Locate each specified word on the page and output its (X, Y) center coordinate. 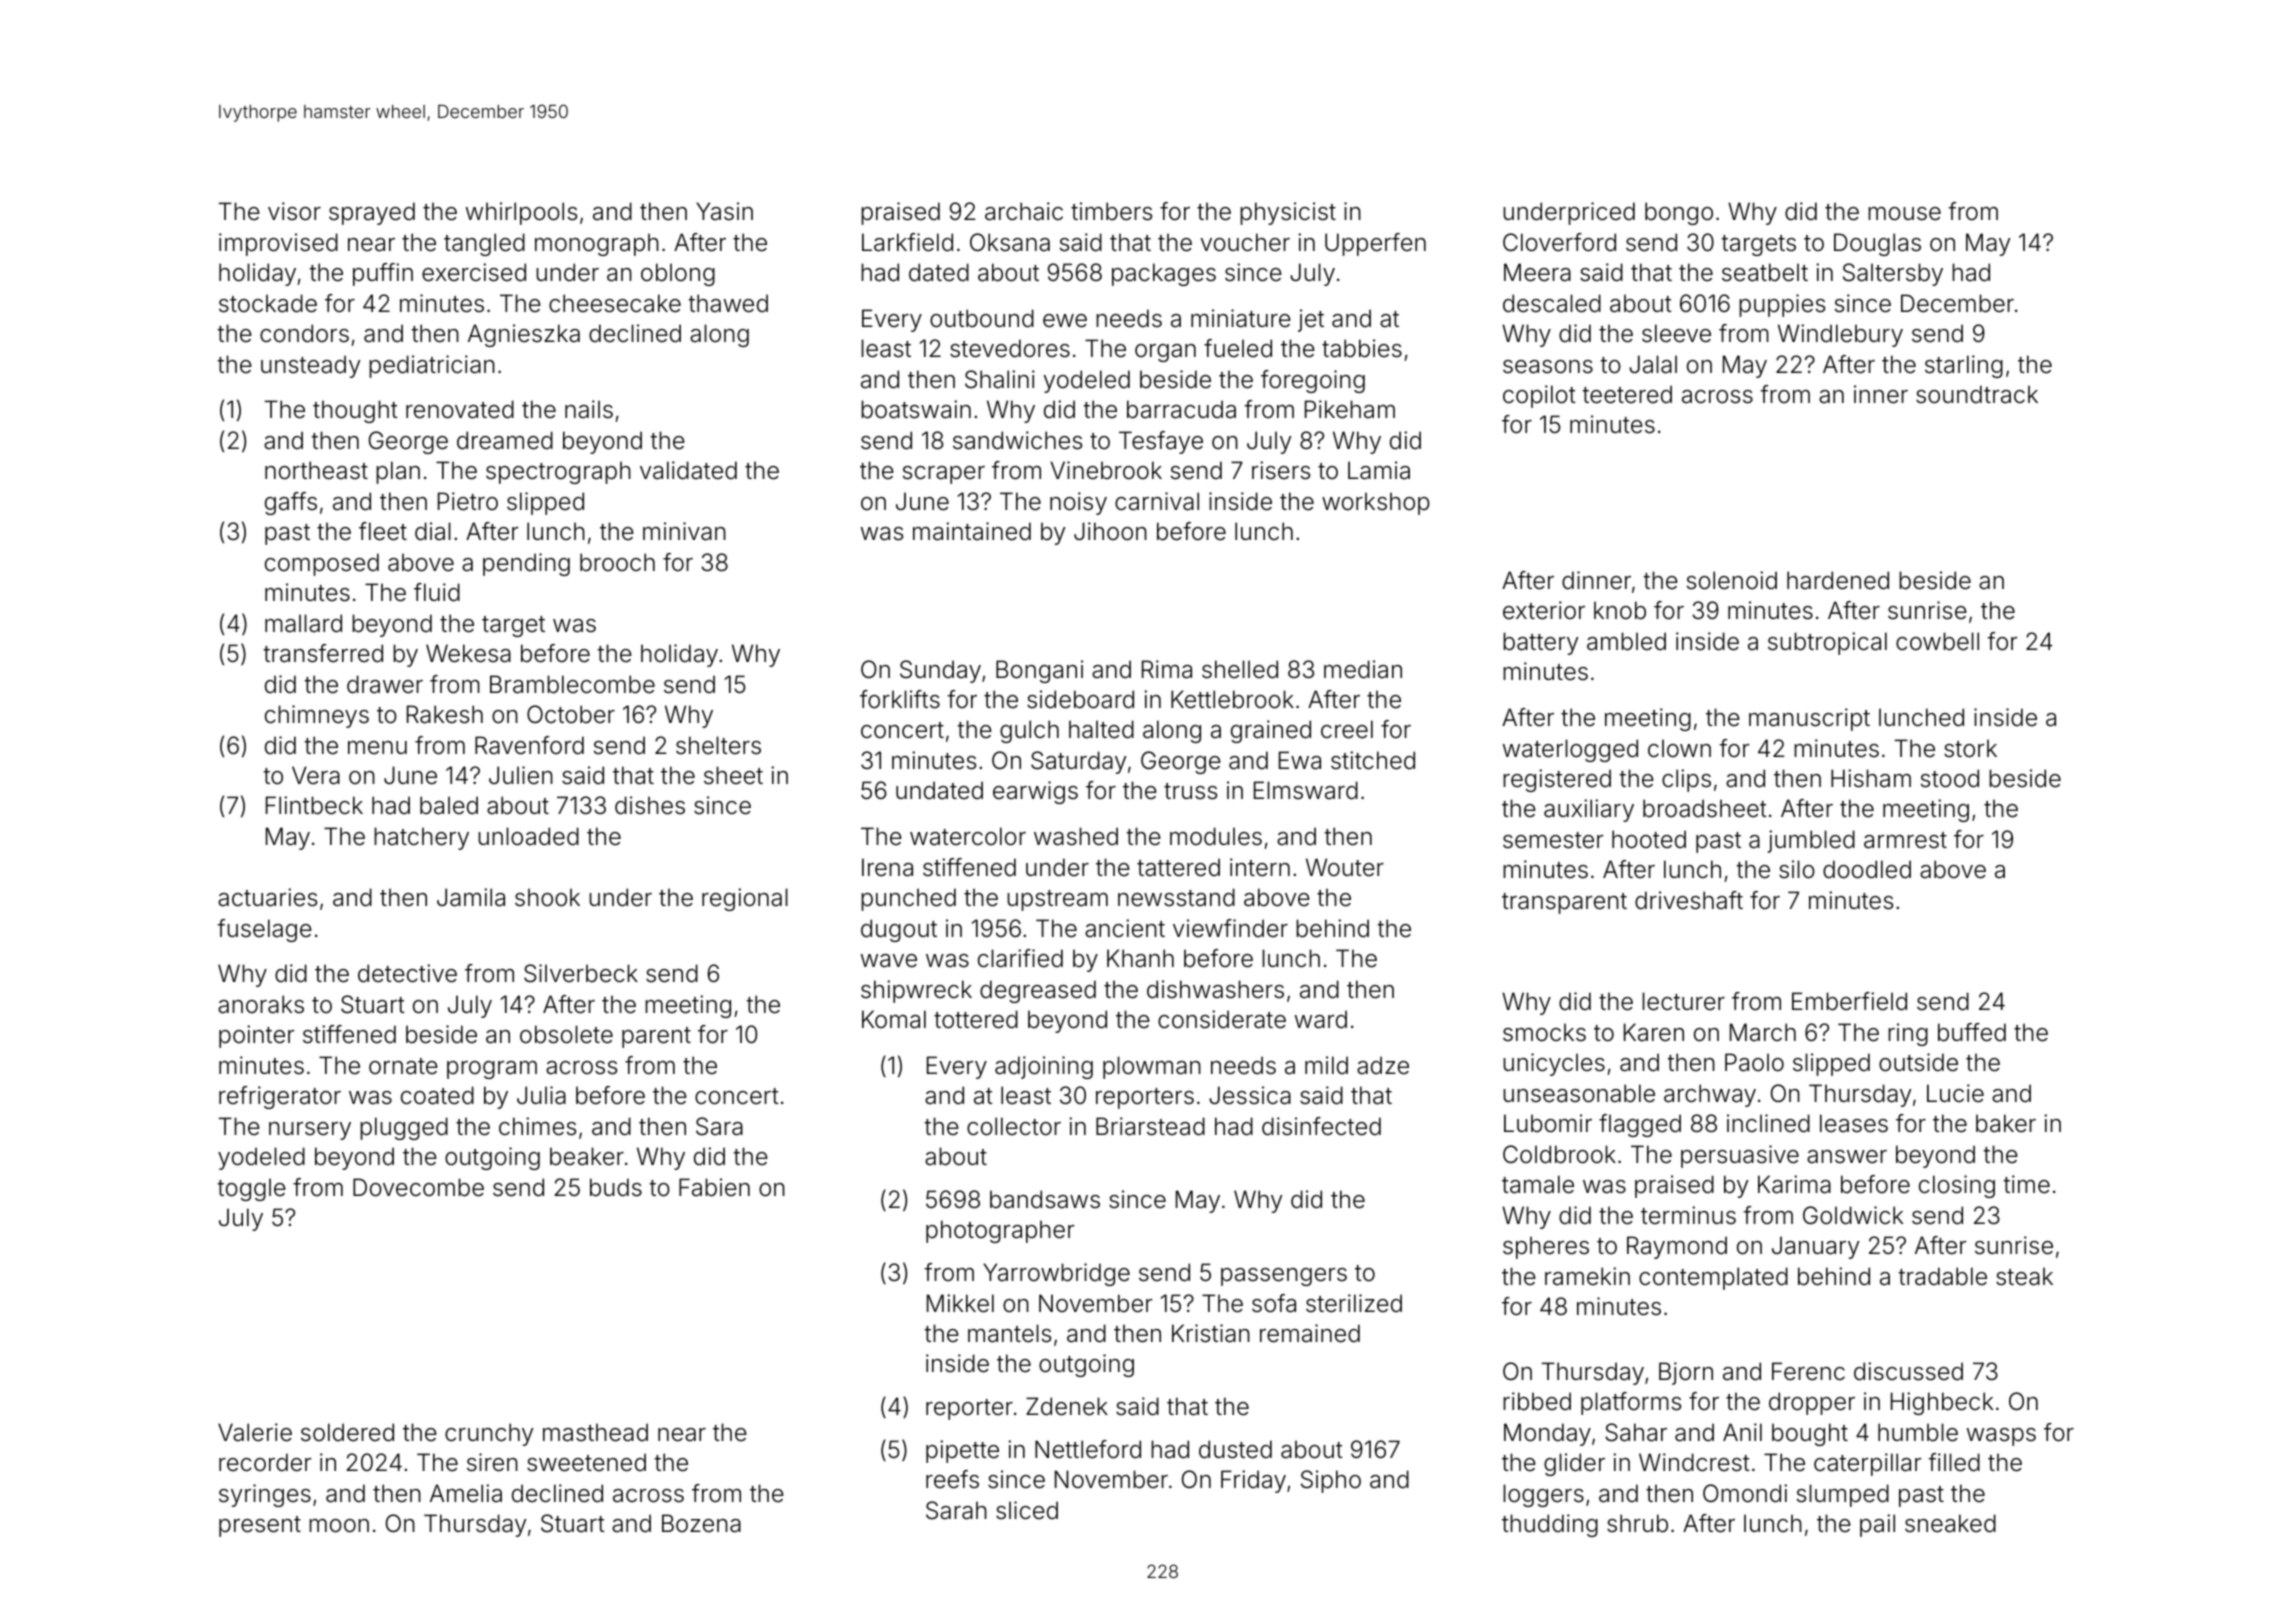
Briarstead (1150, 1126)
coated (437, 1095)
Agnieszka (524, 335)
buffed (1972, 1032)
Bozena (701, 1523)
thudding (1550, 1525)
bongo (1679, 213)
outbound (982, 318)
